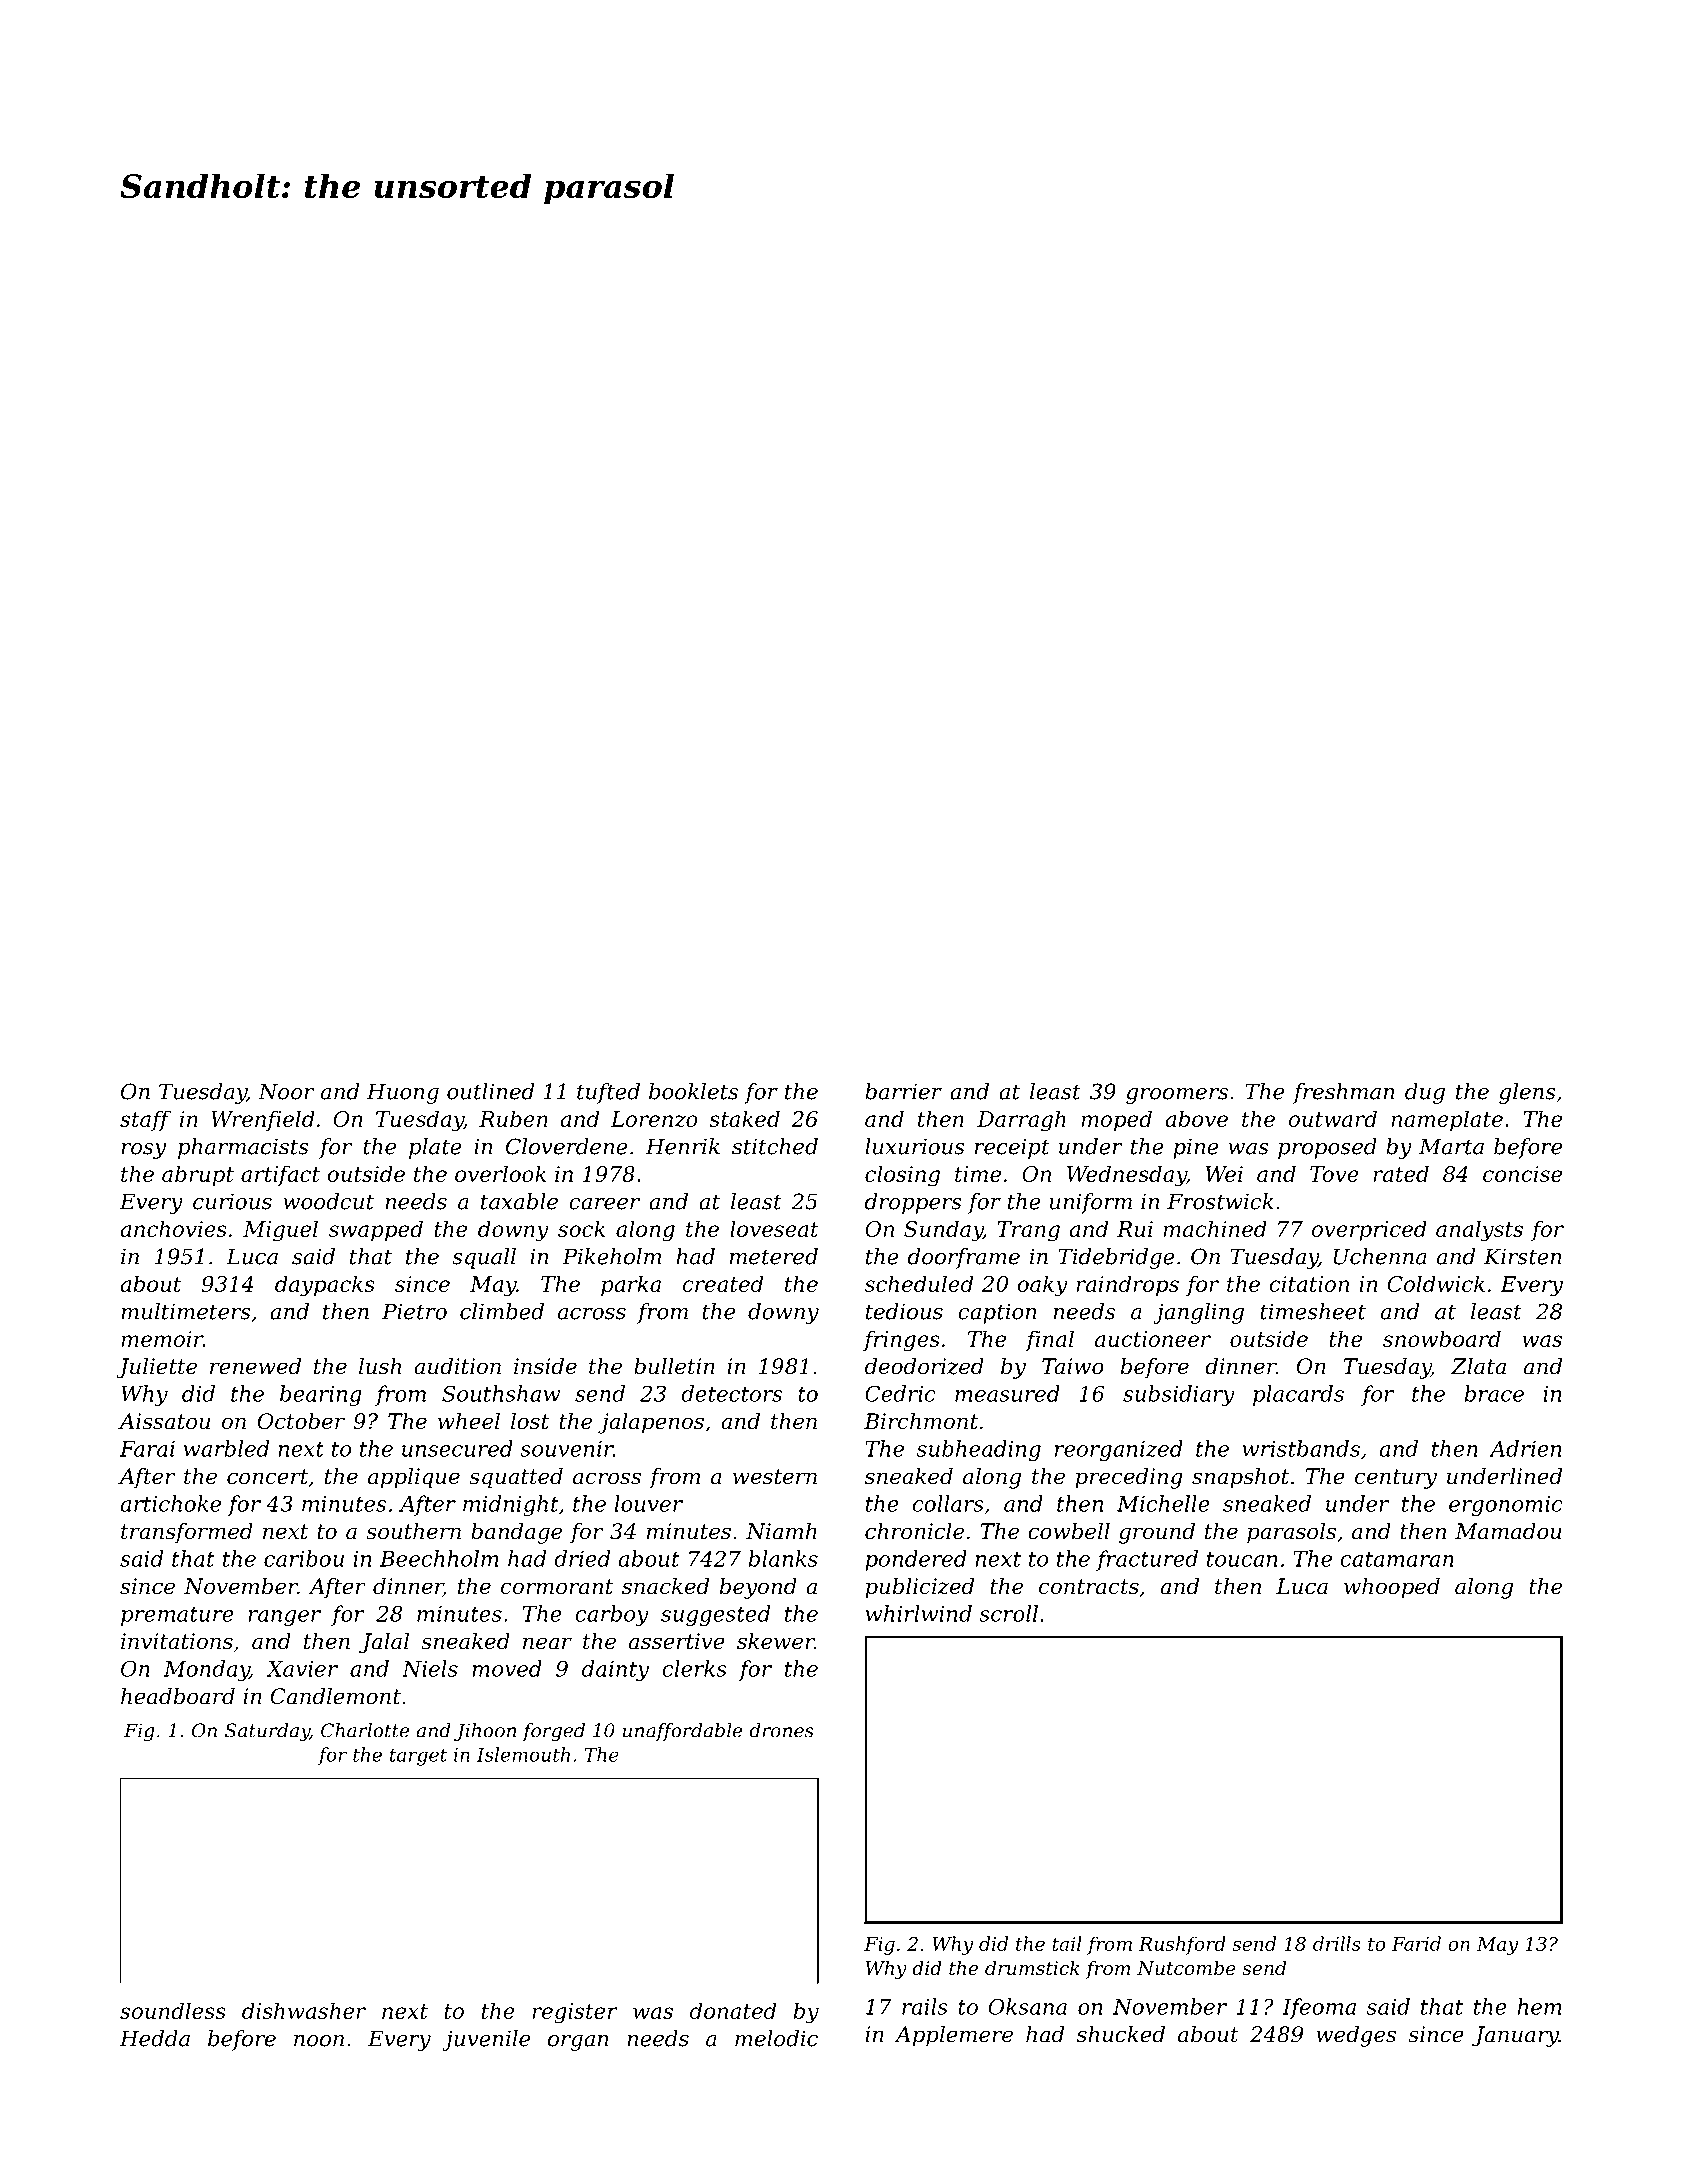 This image has width=1683, height=2178. Describe the element at coordinates (207, 1670) in the image. I see `Monday` at that location.
